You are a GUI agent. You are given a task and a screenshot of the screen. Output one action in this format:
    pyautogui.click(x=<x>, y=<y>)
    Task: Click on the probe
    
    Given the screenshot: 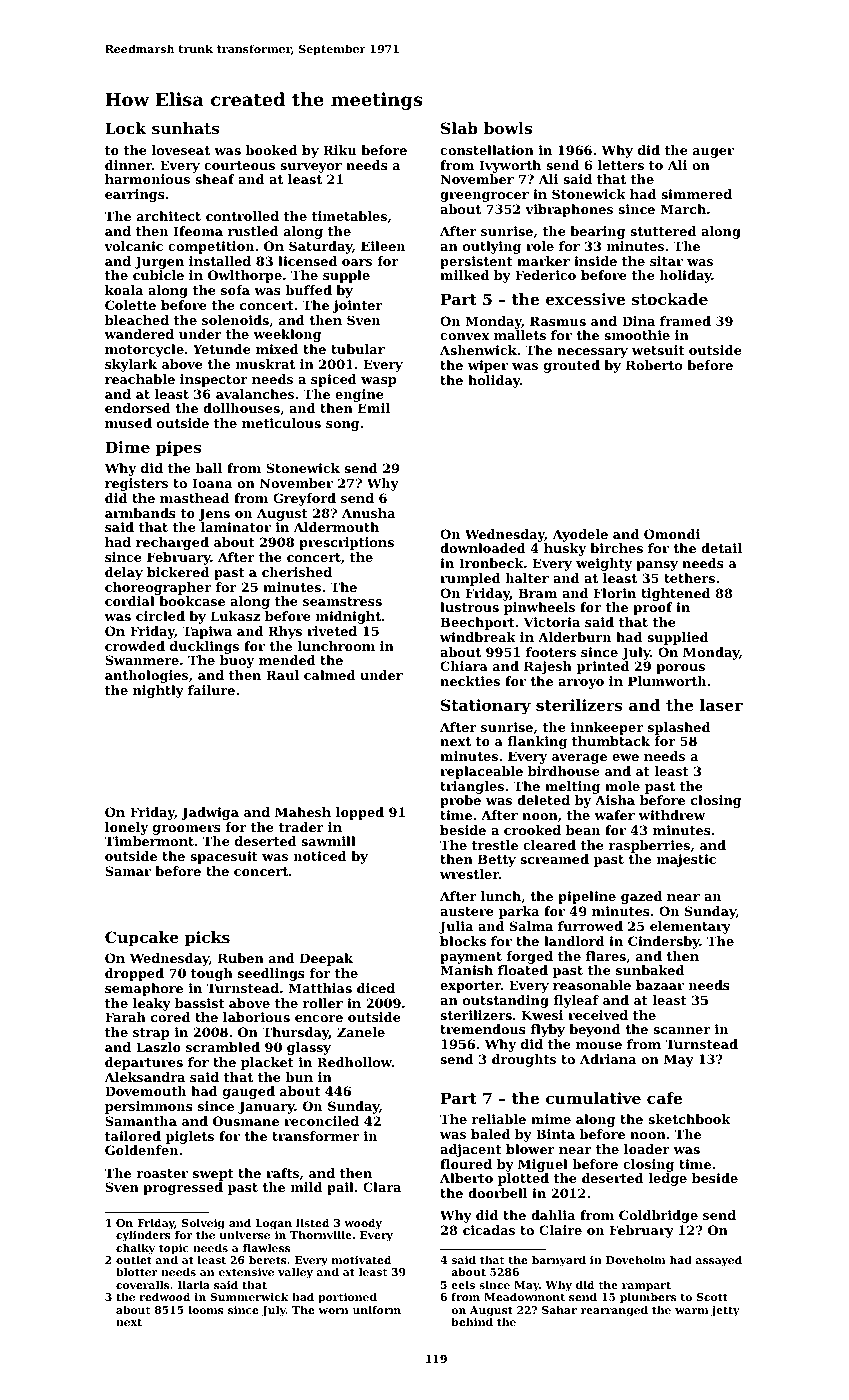 What is the action you would take?
    pyautogui.click(x=460, y=801)
